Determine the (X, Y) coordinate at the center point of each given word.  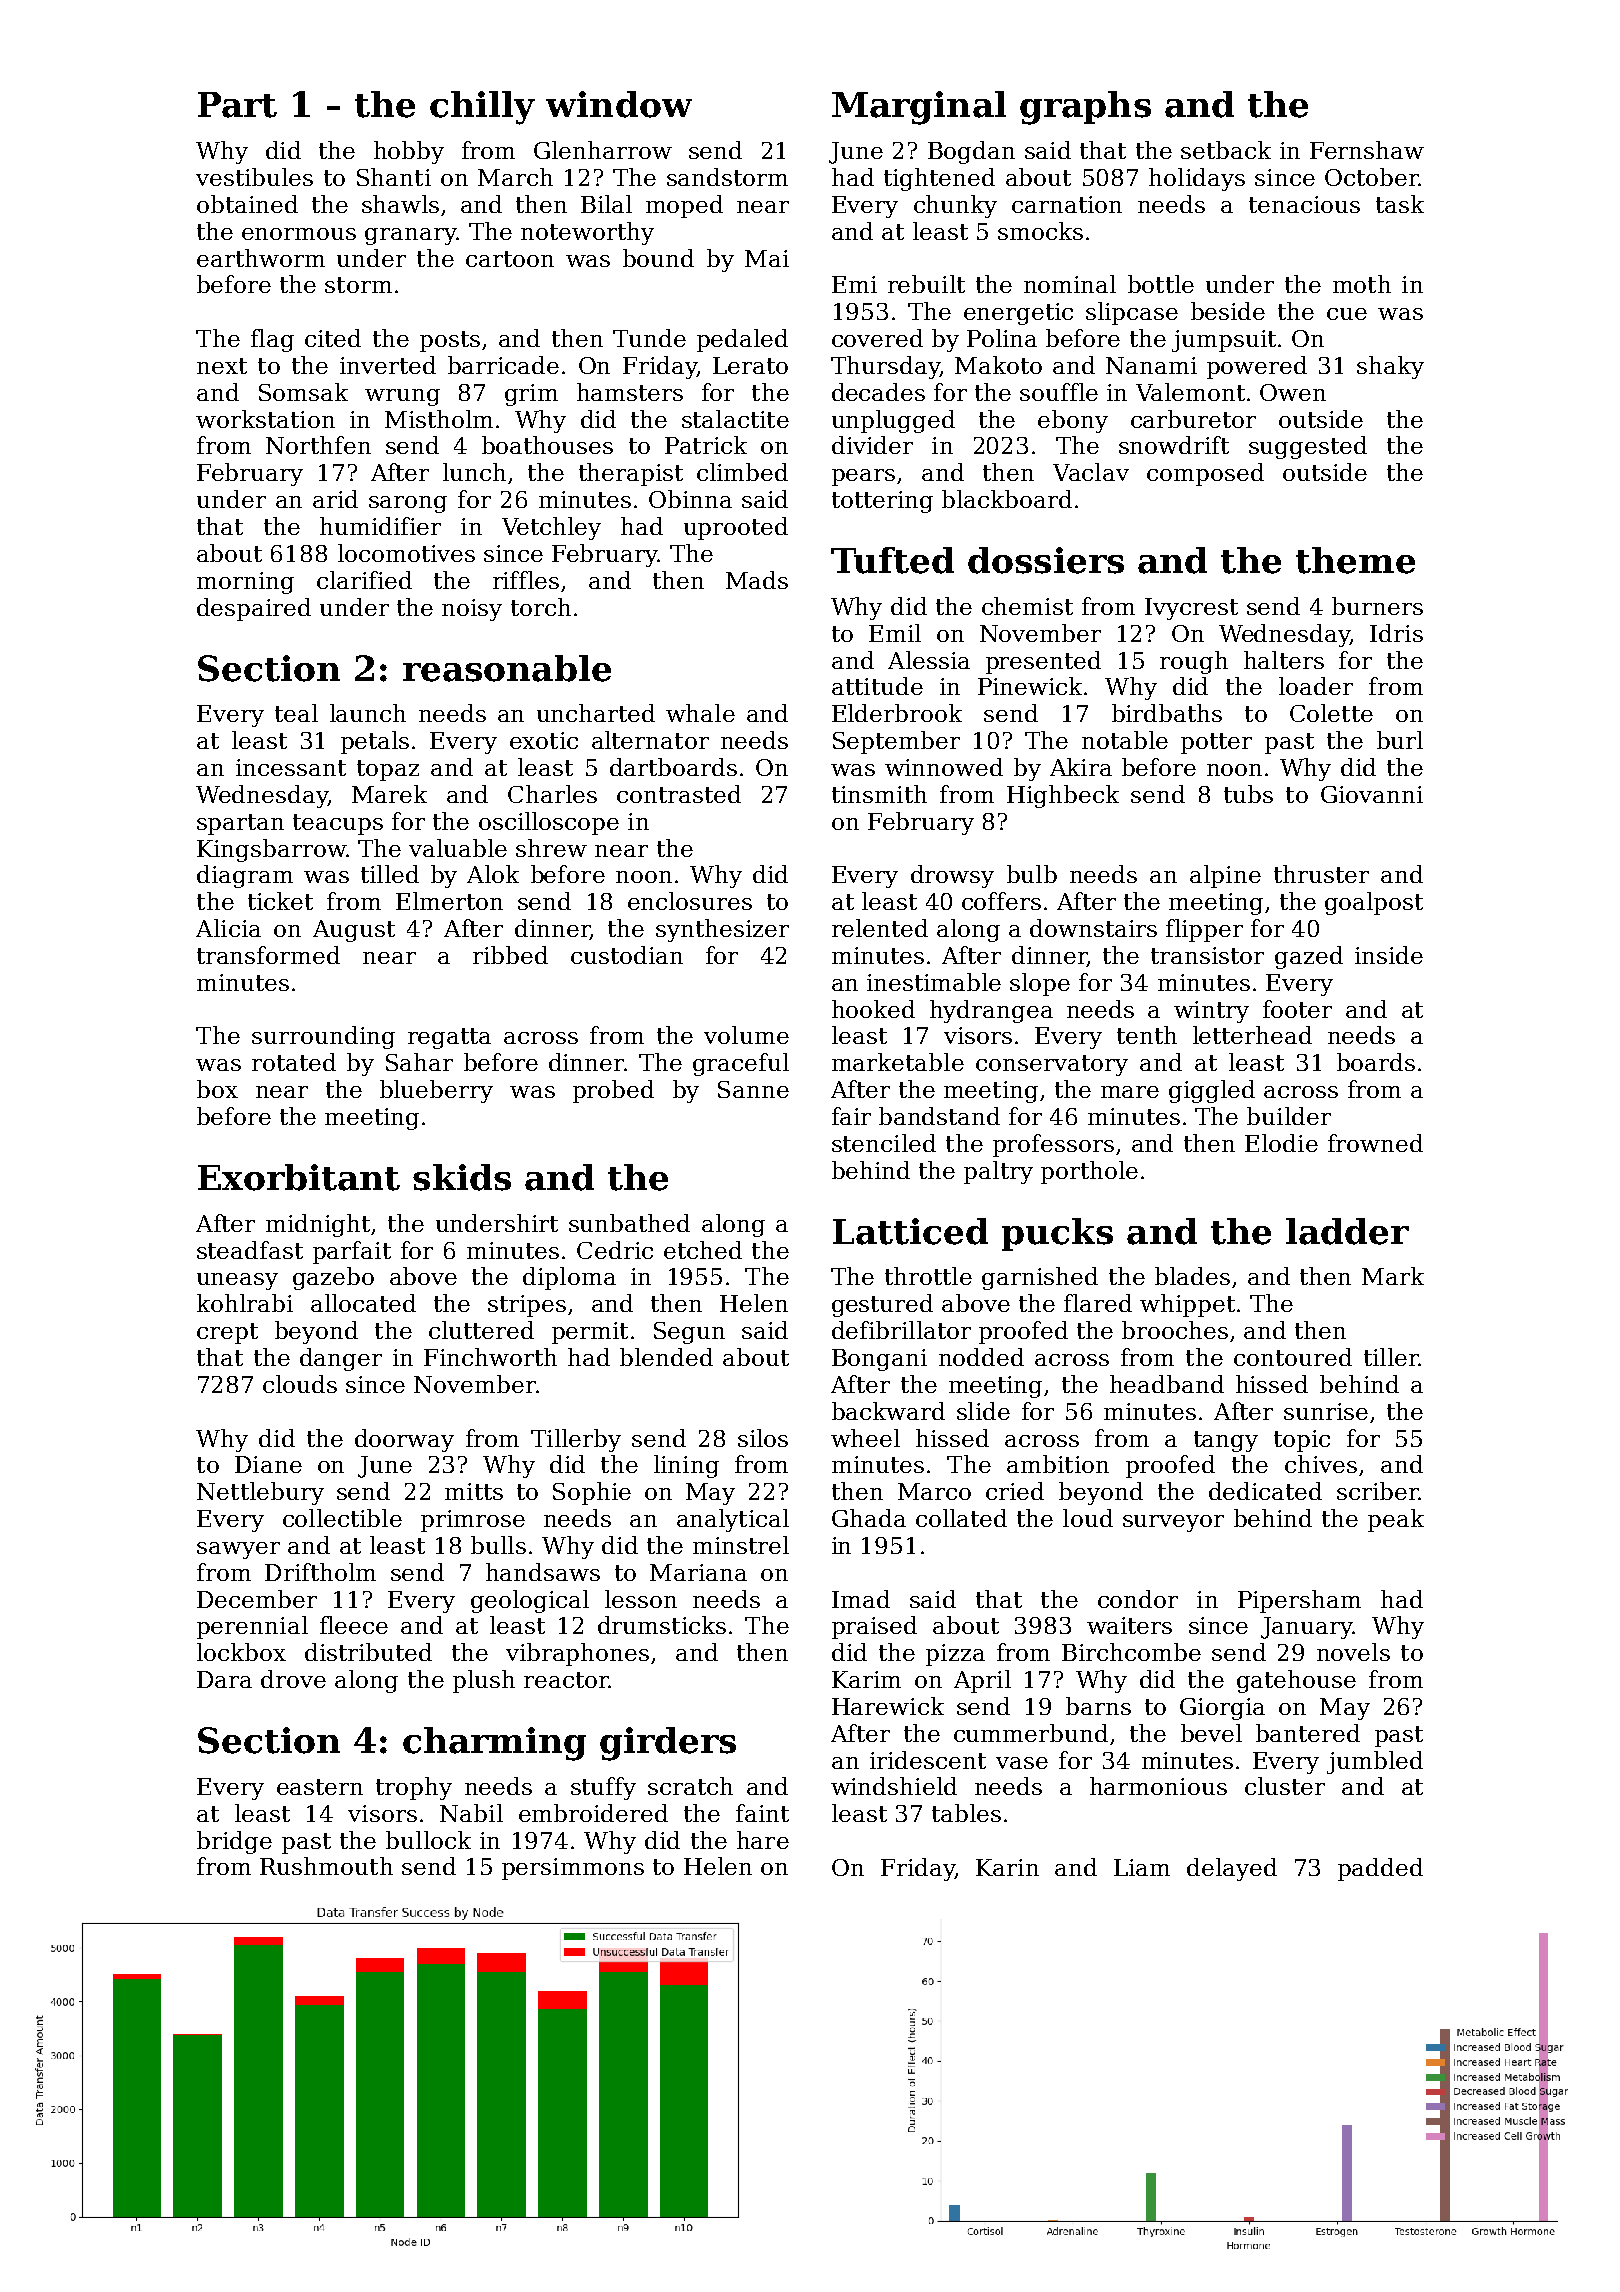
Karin (1007, 1867)
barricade (503, 365)
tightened (939, 179)
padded (1380, 1869)
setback (1226, 150)
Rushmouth (326, 1866)
